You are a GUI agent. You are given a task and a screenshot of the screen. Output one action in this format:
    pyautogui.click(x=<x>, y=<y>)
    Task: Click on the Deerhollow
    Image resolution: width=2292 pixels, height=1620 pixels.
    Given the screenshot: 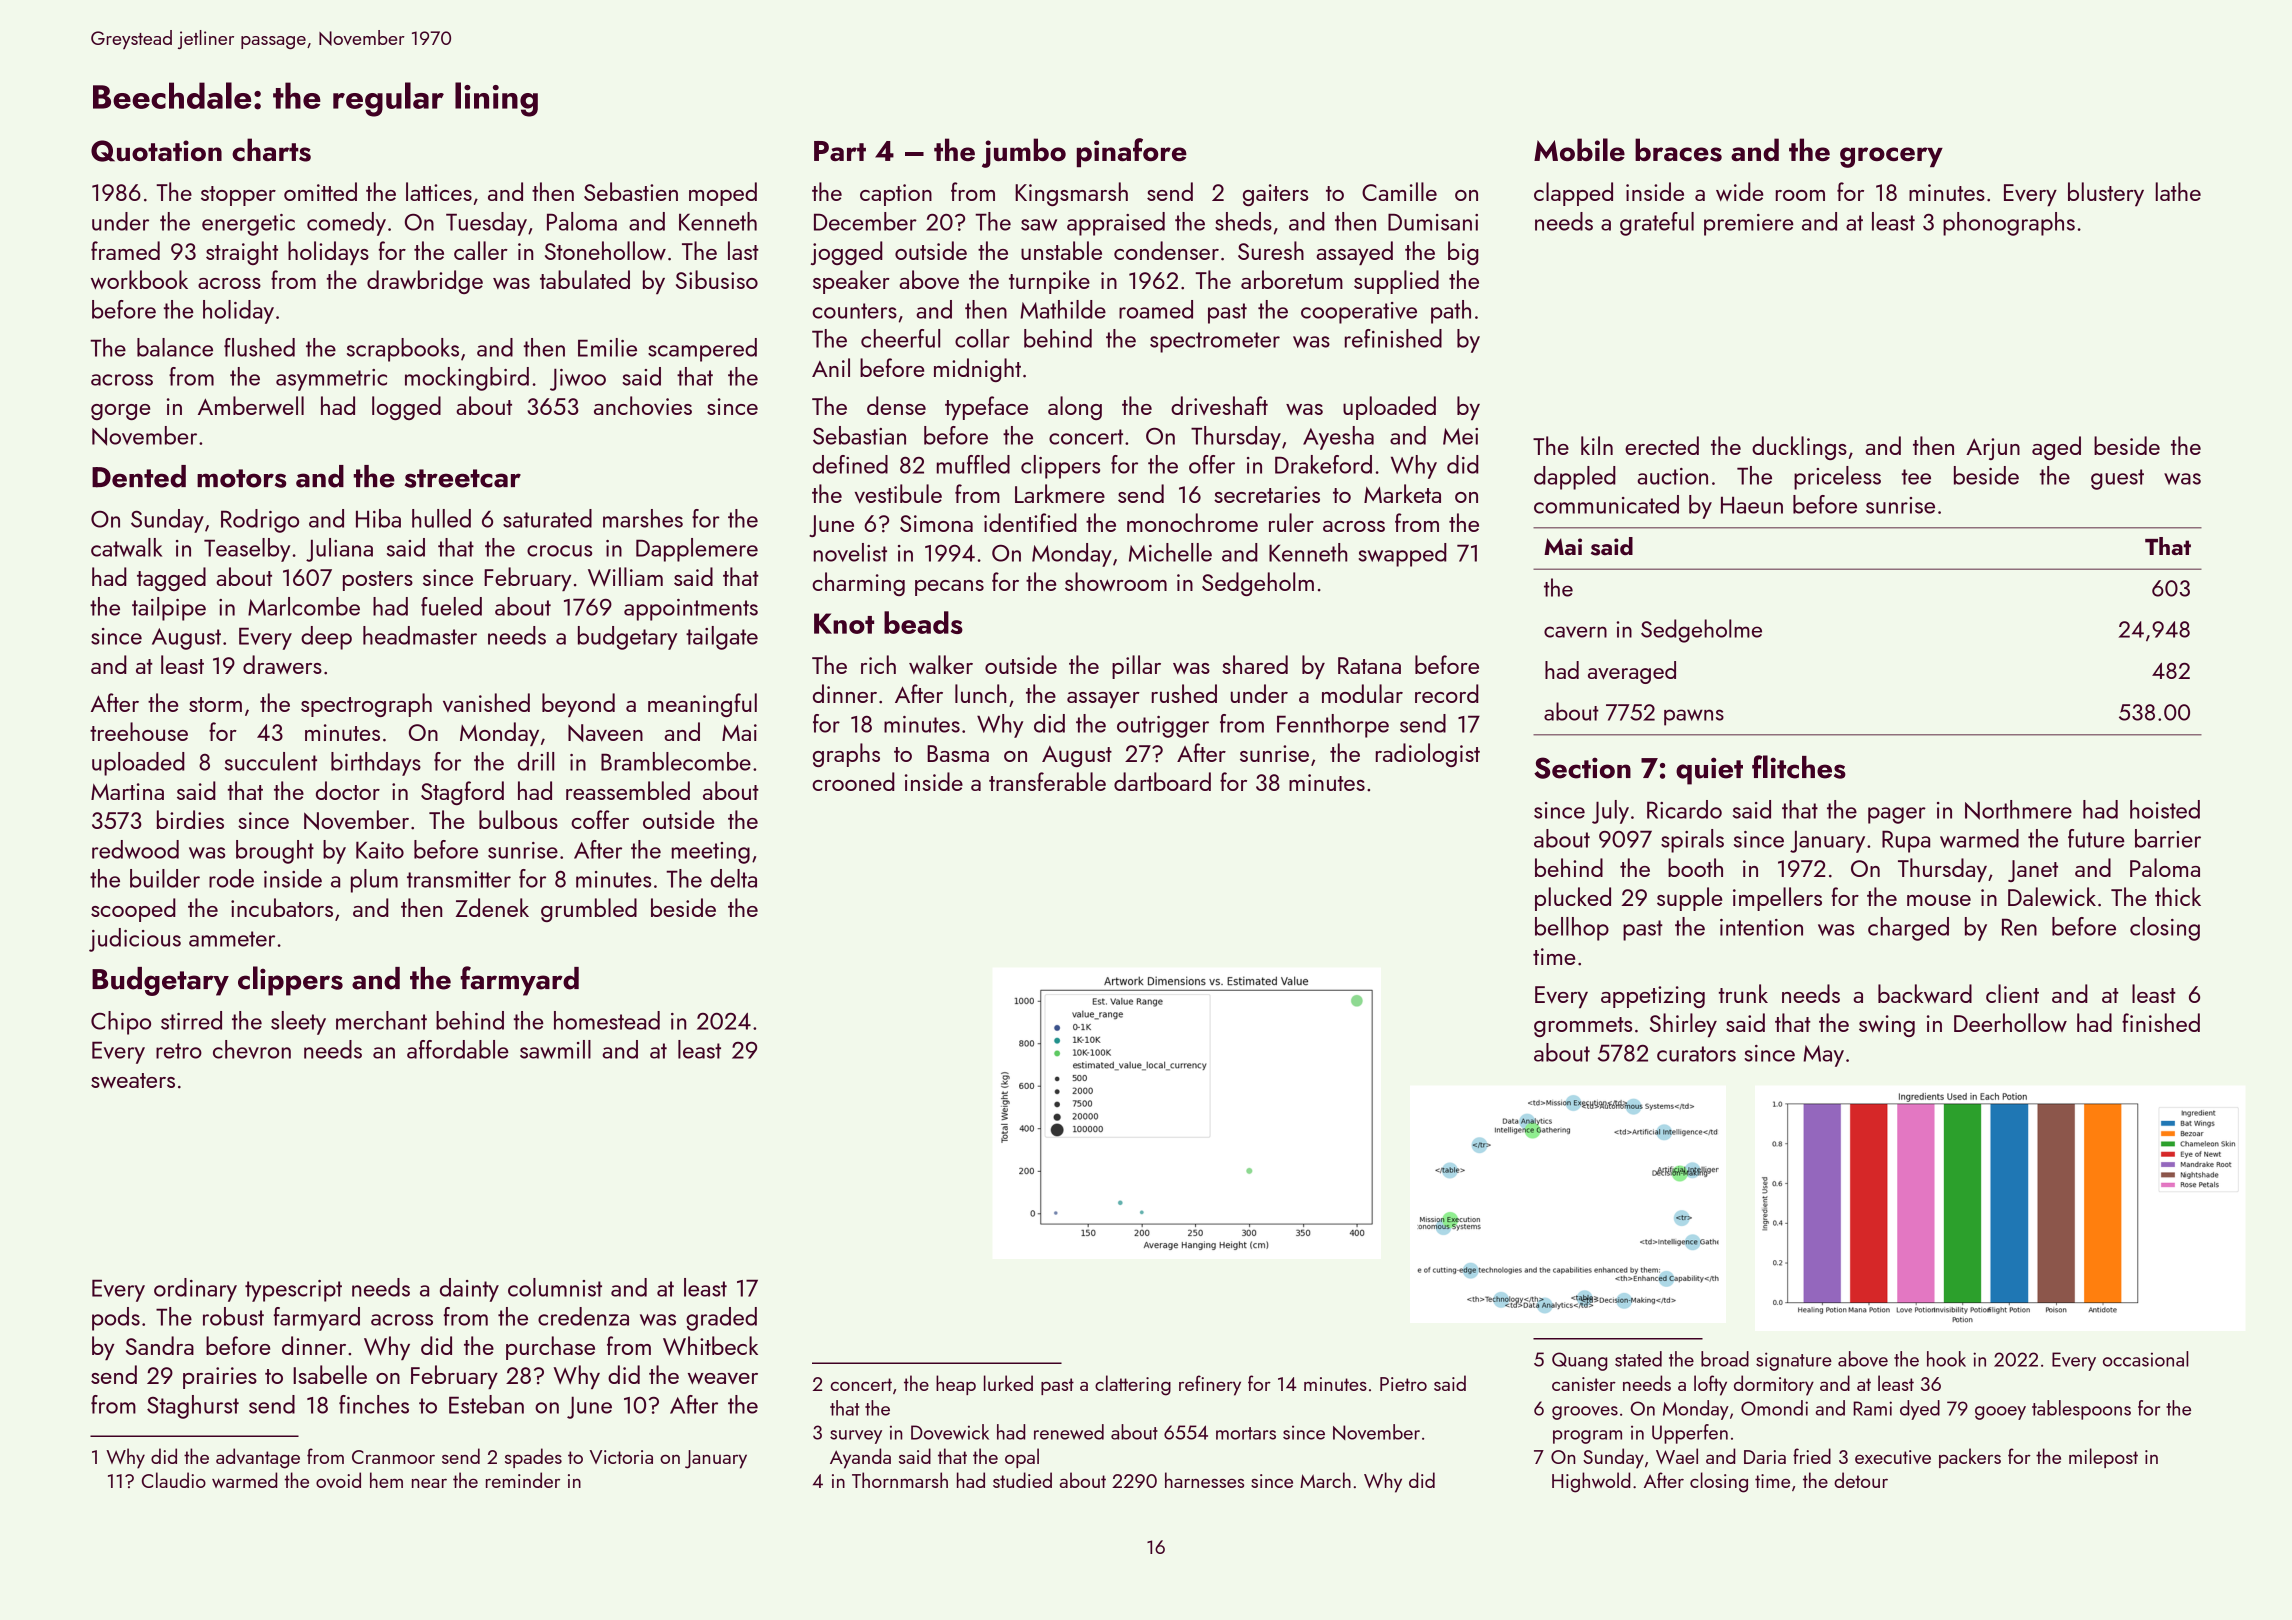 What is the action you would take?
    pyautogui.click(x=2010, y=1022)
